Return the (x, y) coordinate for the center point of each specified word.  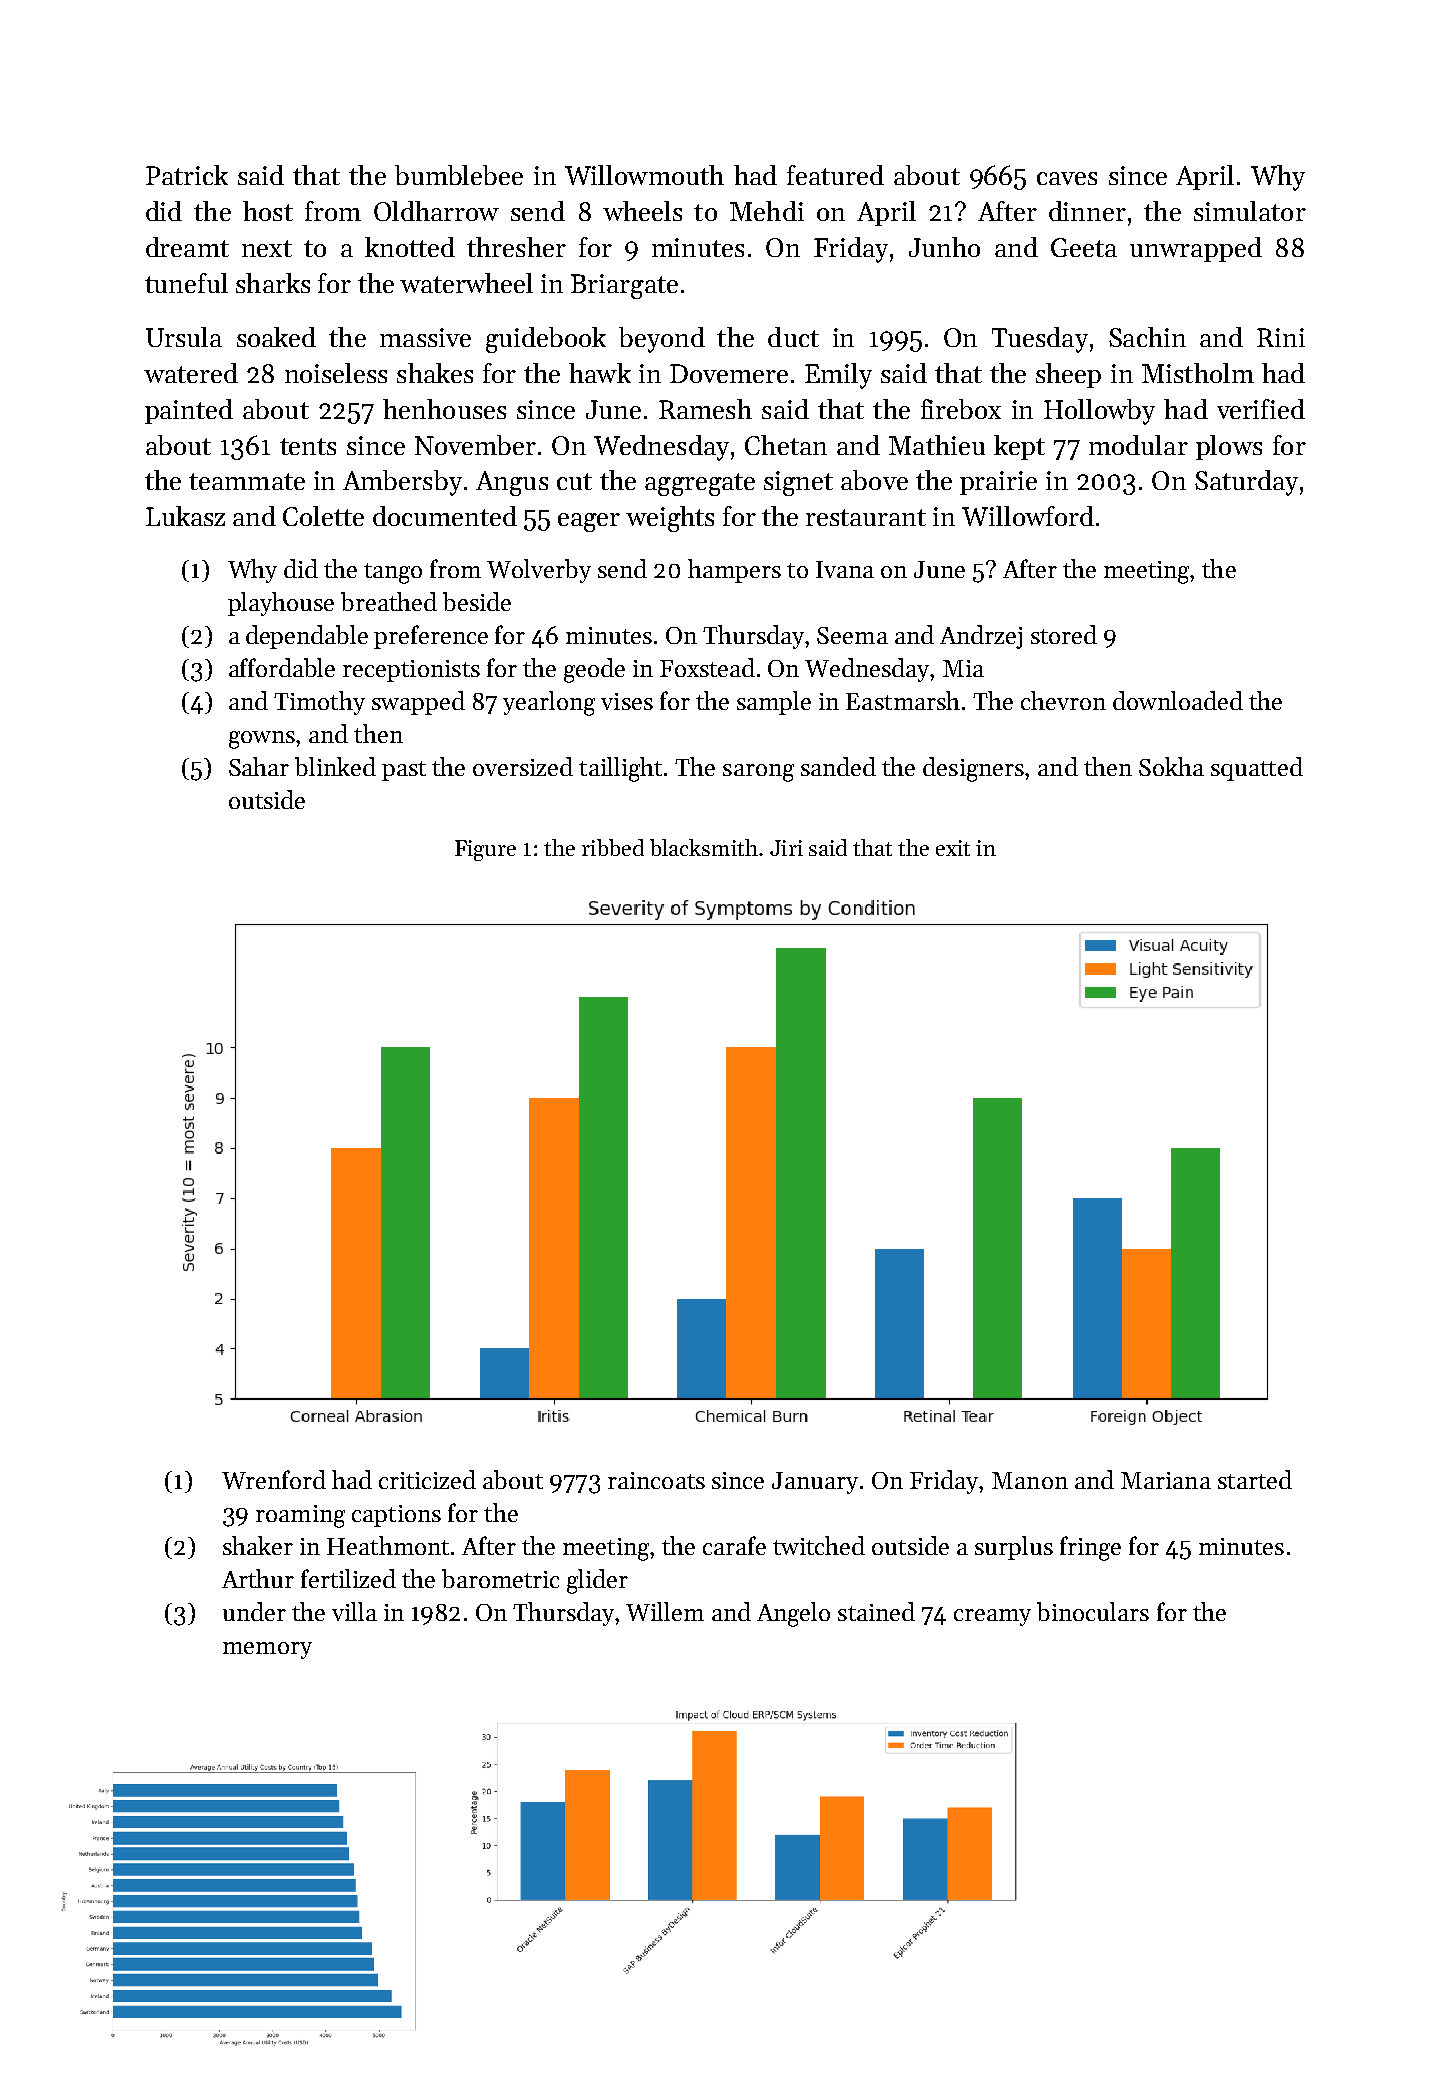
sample (774, 703)
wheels (642, 211)
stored (1064, 634)
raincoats (656, 1480)
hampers (734, 571)
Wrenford (274, 1479)
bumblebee (459, 175)
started (1255, 1479)
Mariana (1166, 1480)
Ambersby (402, 483)
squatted (1257, 769)
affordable (282, 667)
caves (1067, 178)
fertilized (348, 1578)
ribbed (613, 847)
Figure (485, 850)
